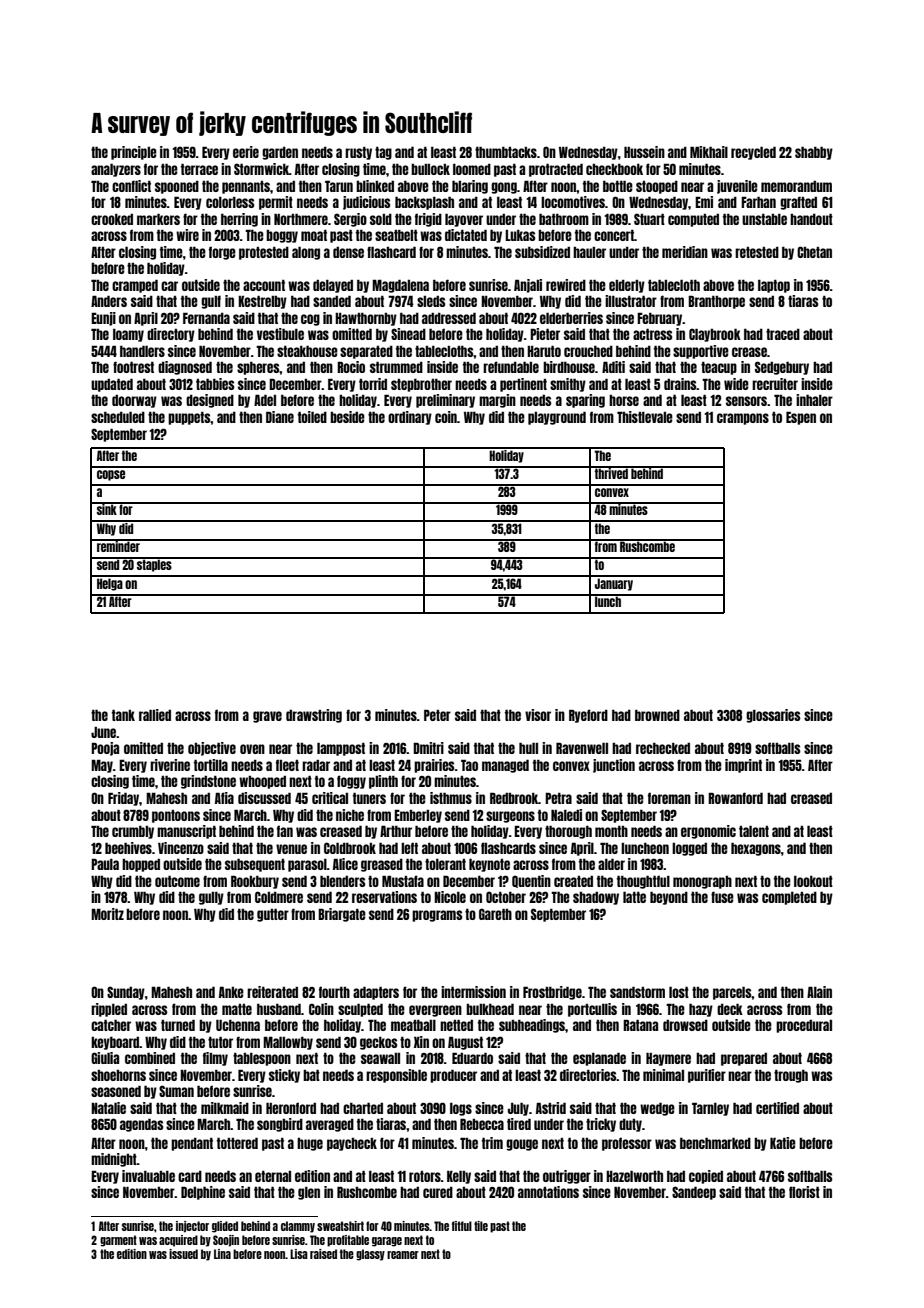  What do you see at coordinates (557, 418) in the screenshot?
I see `playground` at bounding box center [557, 418].
